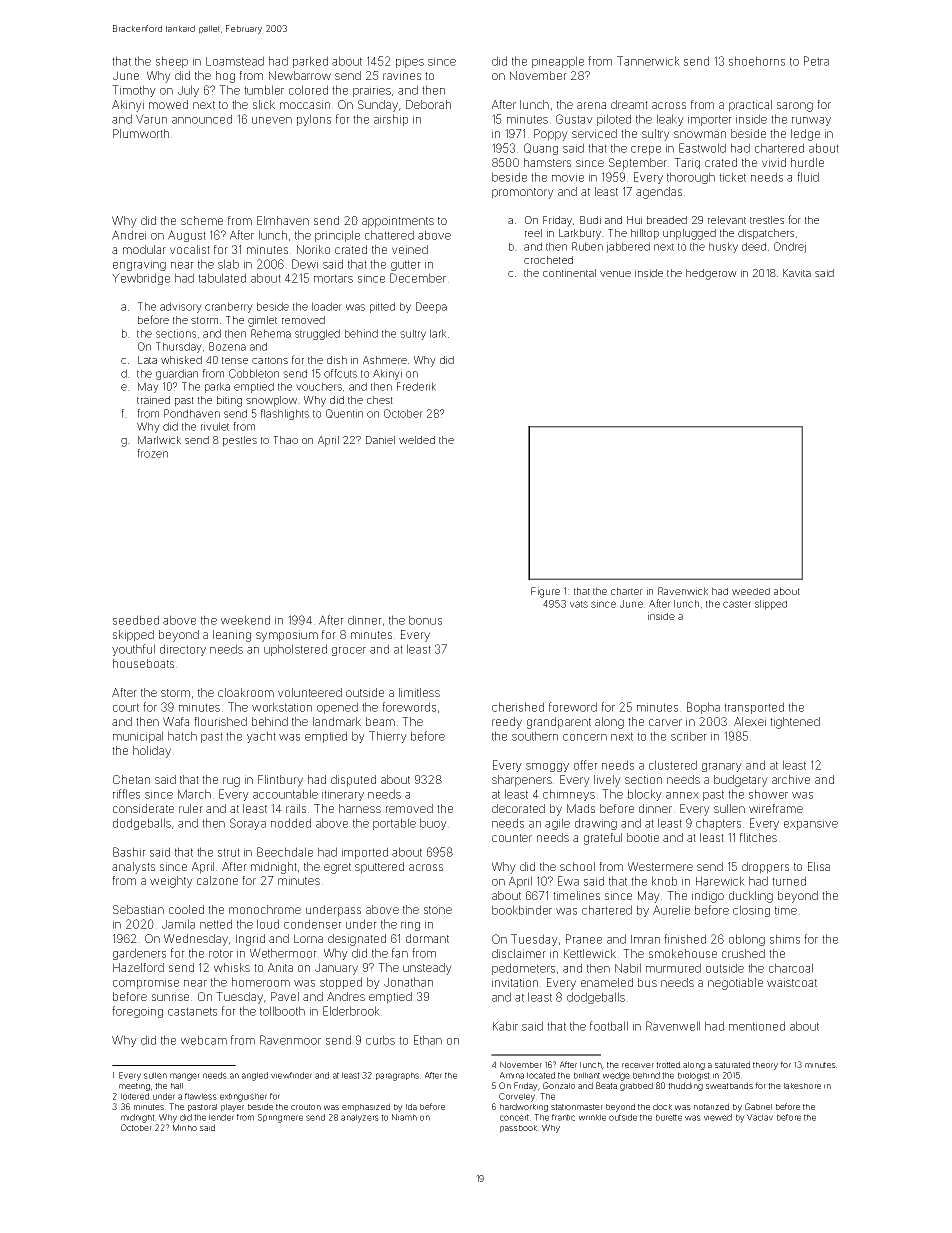  Describe the element at coordinates (129, 235) in the screenshot. I see `Andrei` at that location.
